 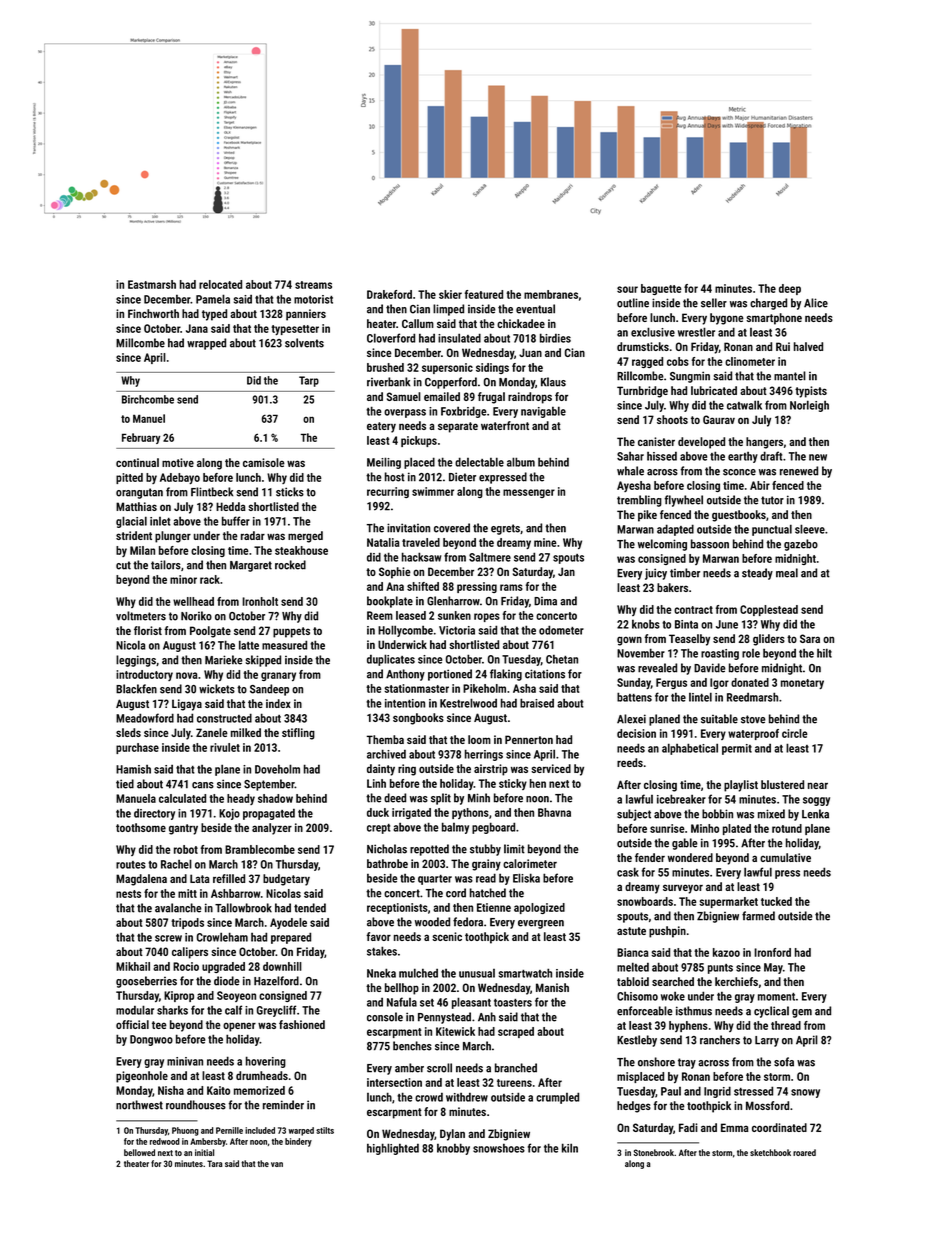 I want to click on Etienne, so click(x=494, y=907).
